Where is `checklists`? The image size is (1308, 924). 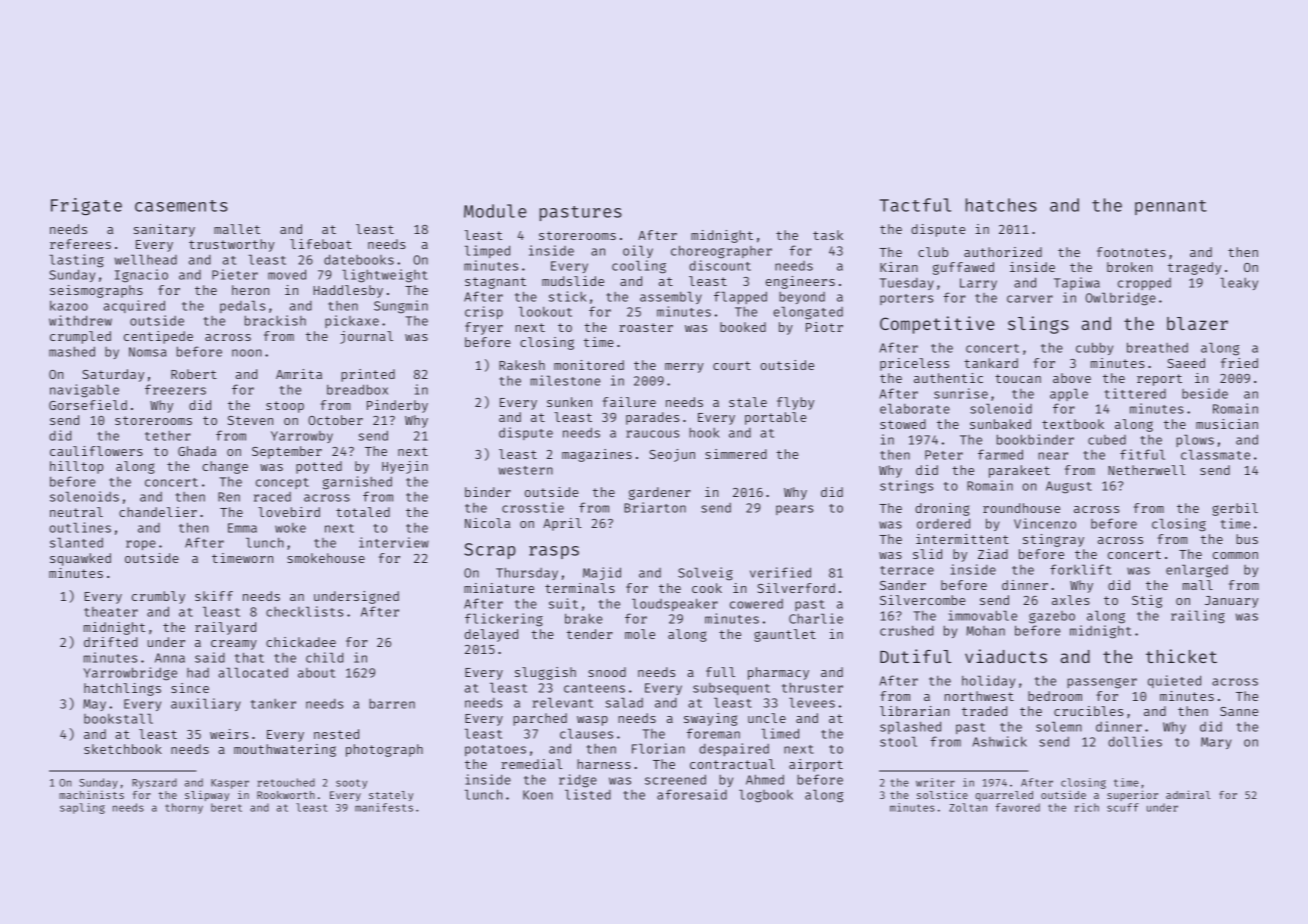 checklists is located at coordinates (304, 611).
